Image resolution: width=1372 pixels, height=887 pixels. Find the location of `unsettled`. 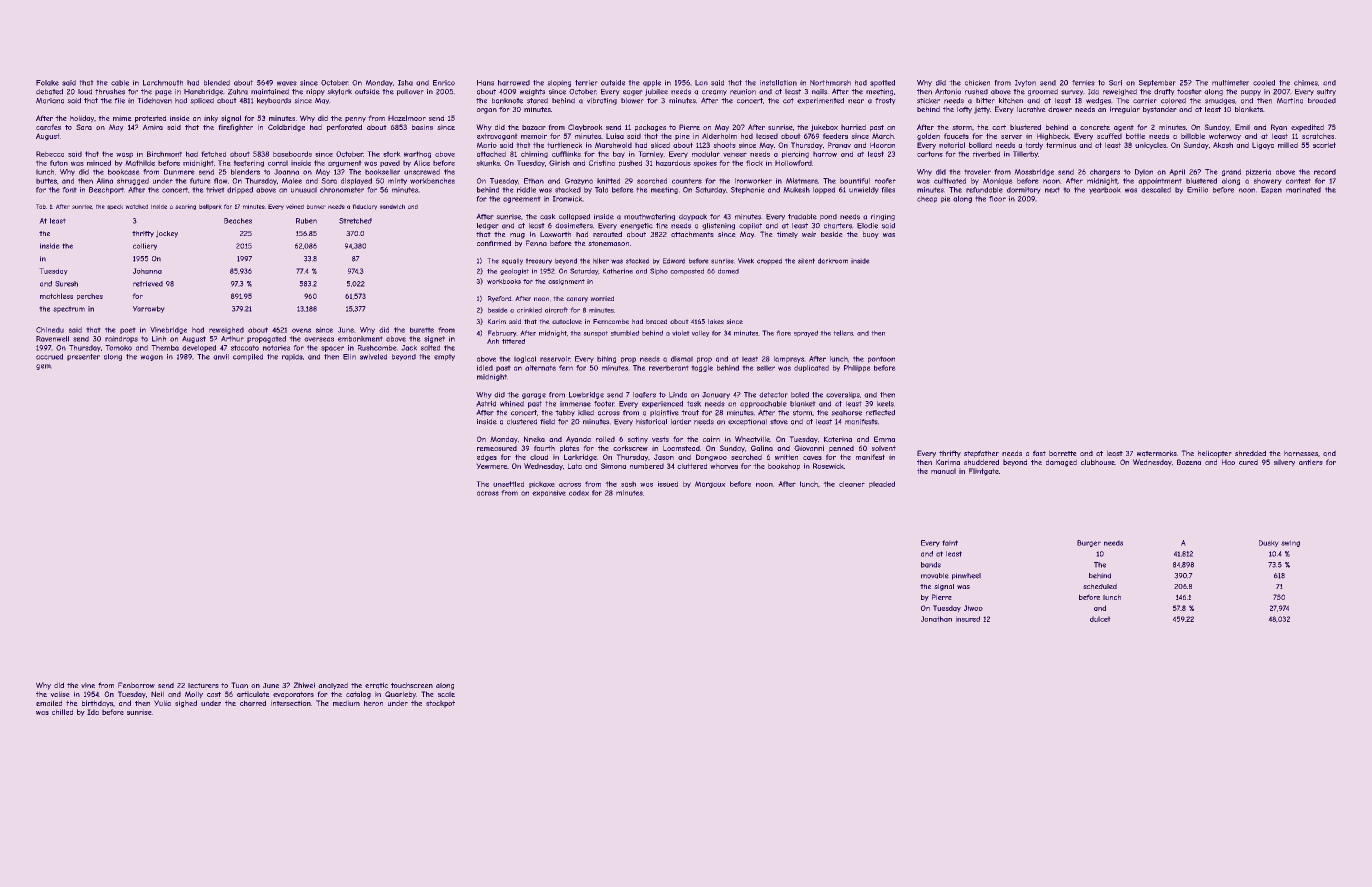

unsettled is located at coordinates (508, 484).
